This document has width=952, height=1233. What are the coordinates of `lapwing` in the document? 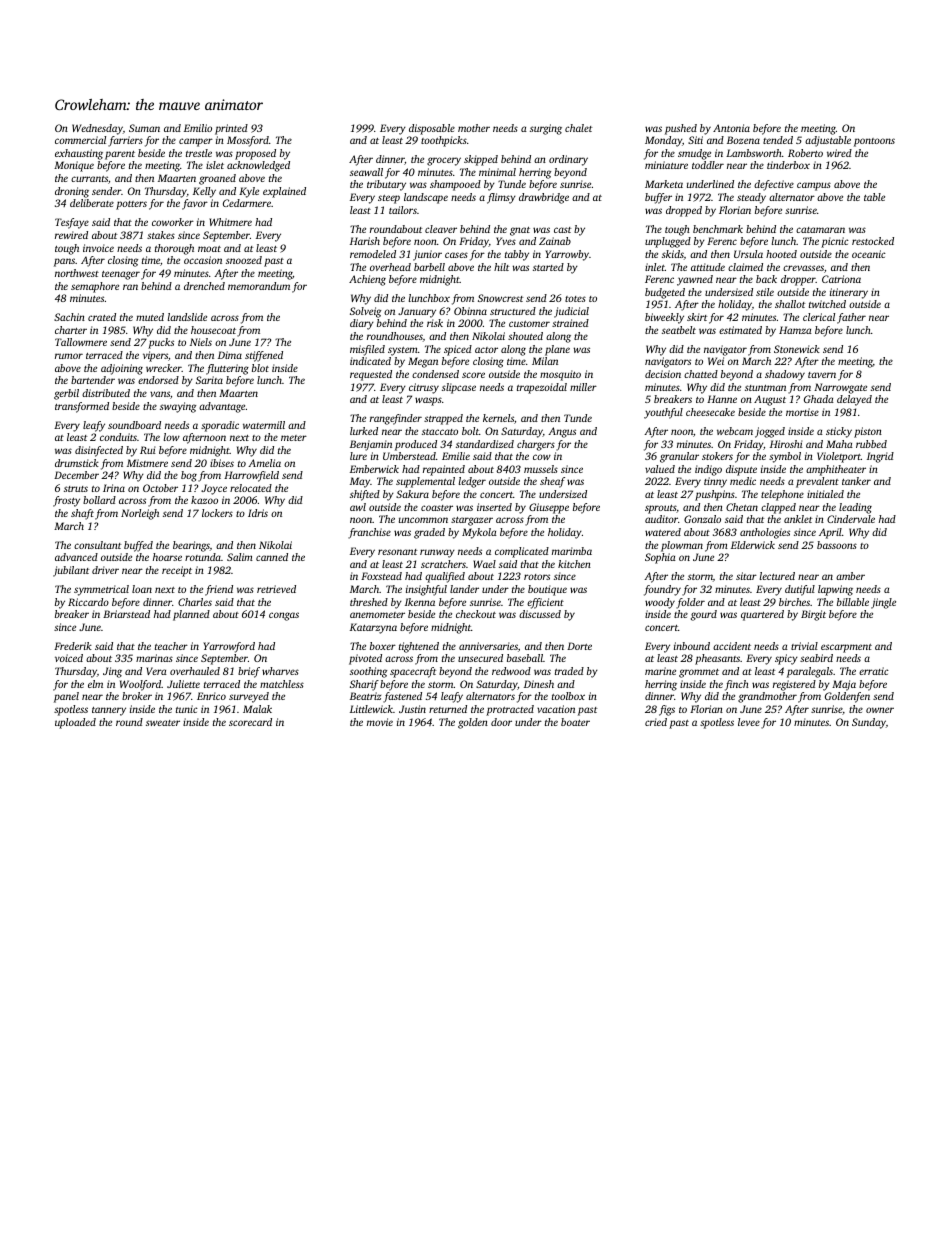 It's located at (835, 590).
